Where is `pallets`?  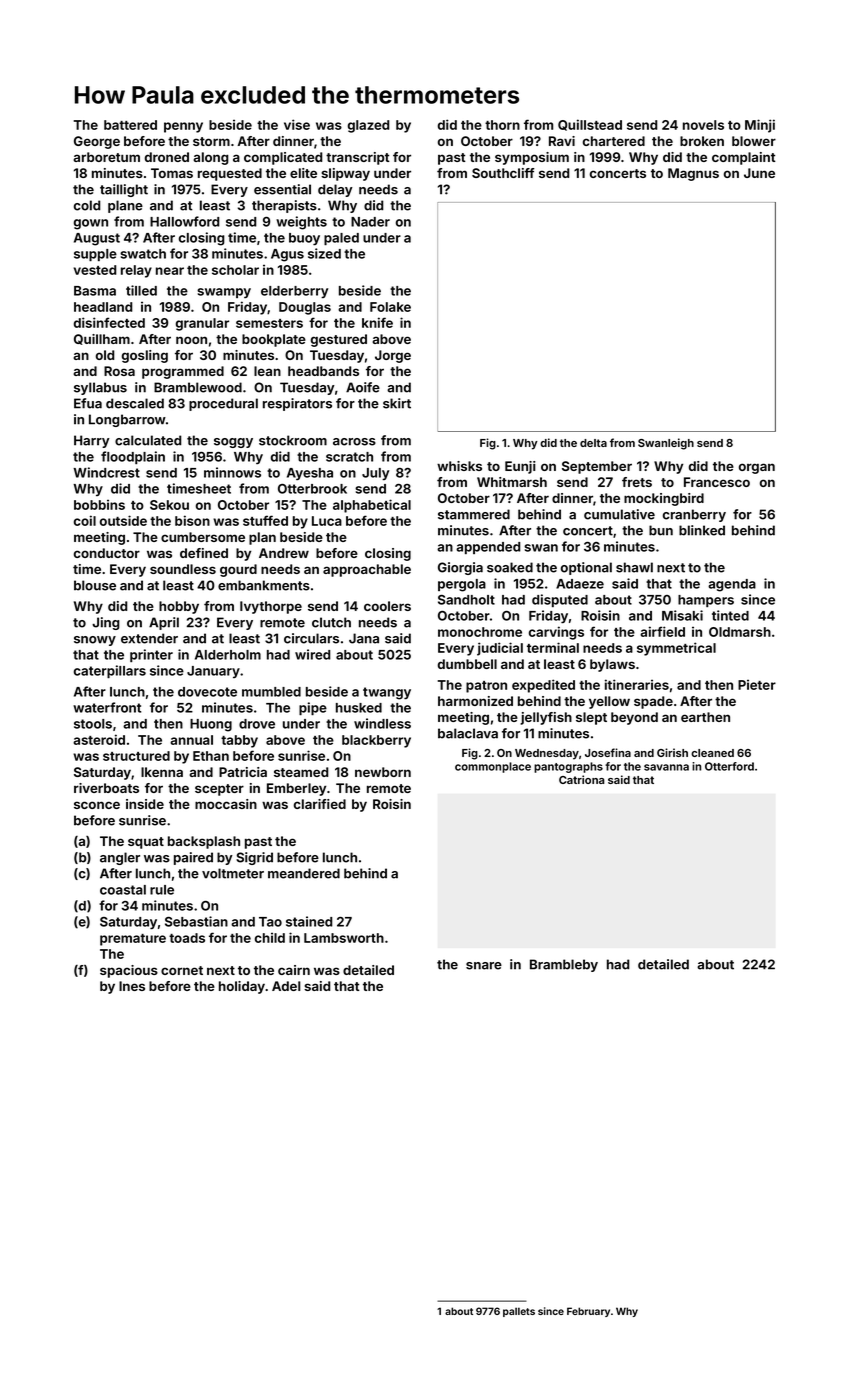
pallets is located at coordinates (519, 1312).
